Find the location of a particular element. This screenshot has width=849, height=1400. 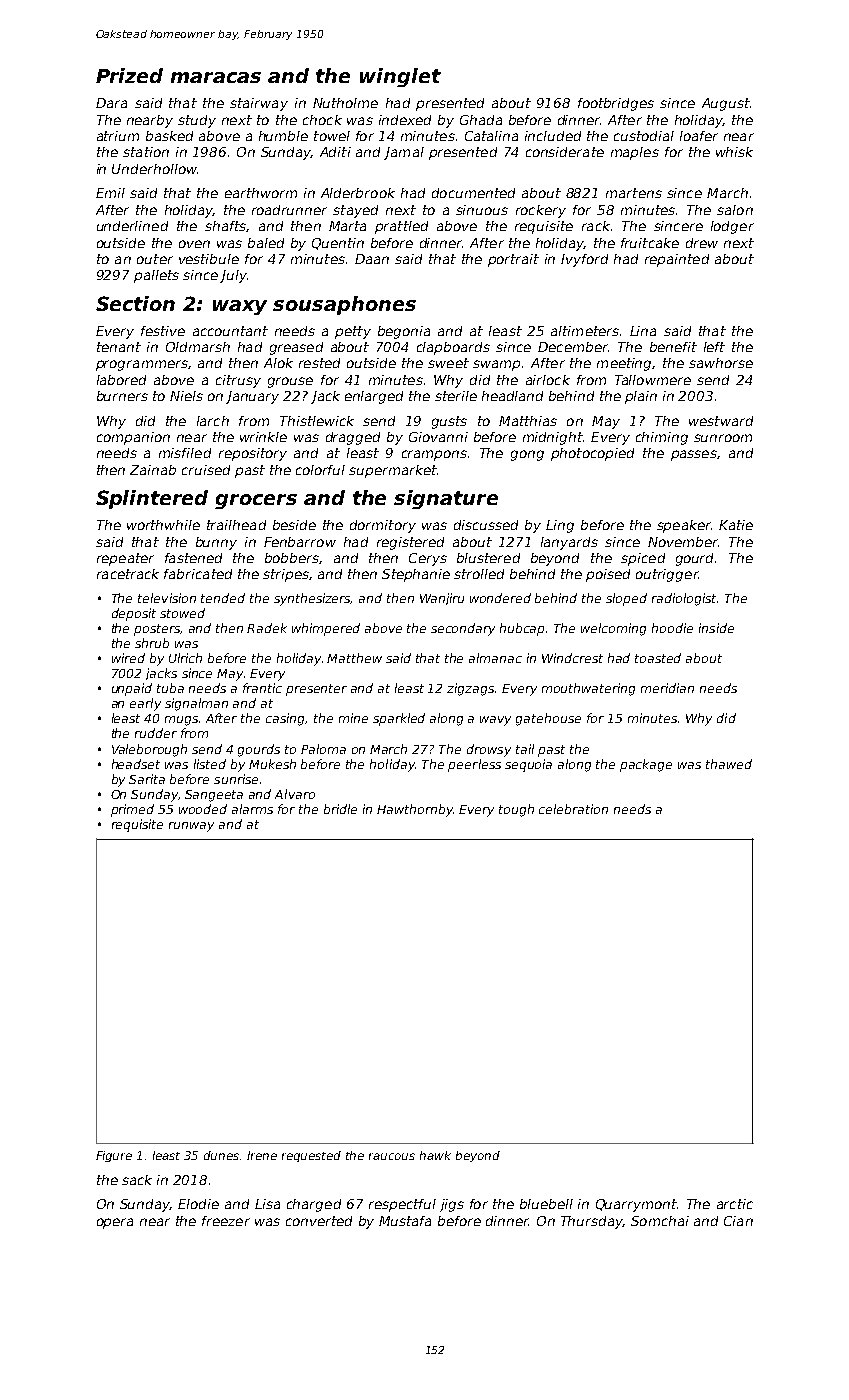

Radek is located at coordinates (267, 628).
